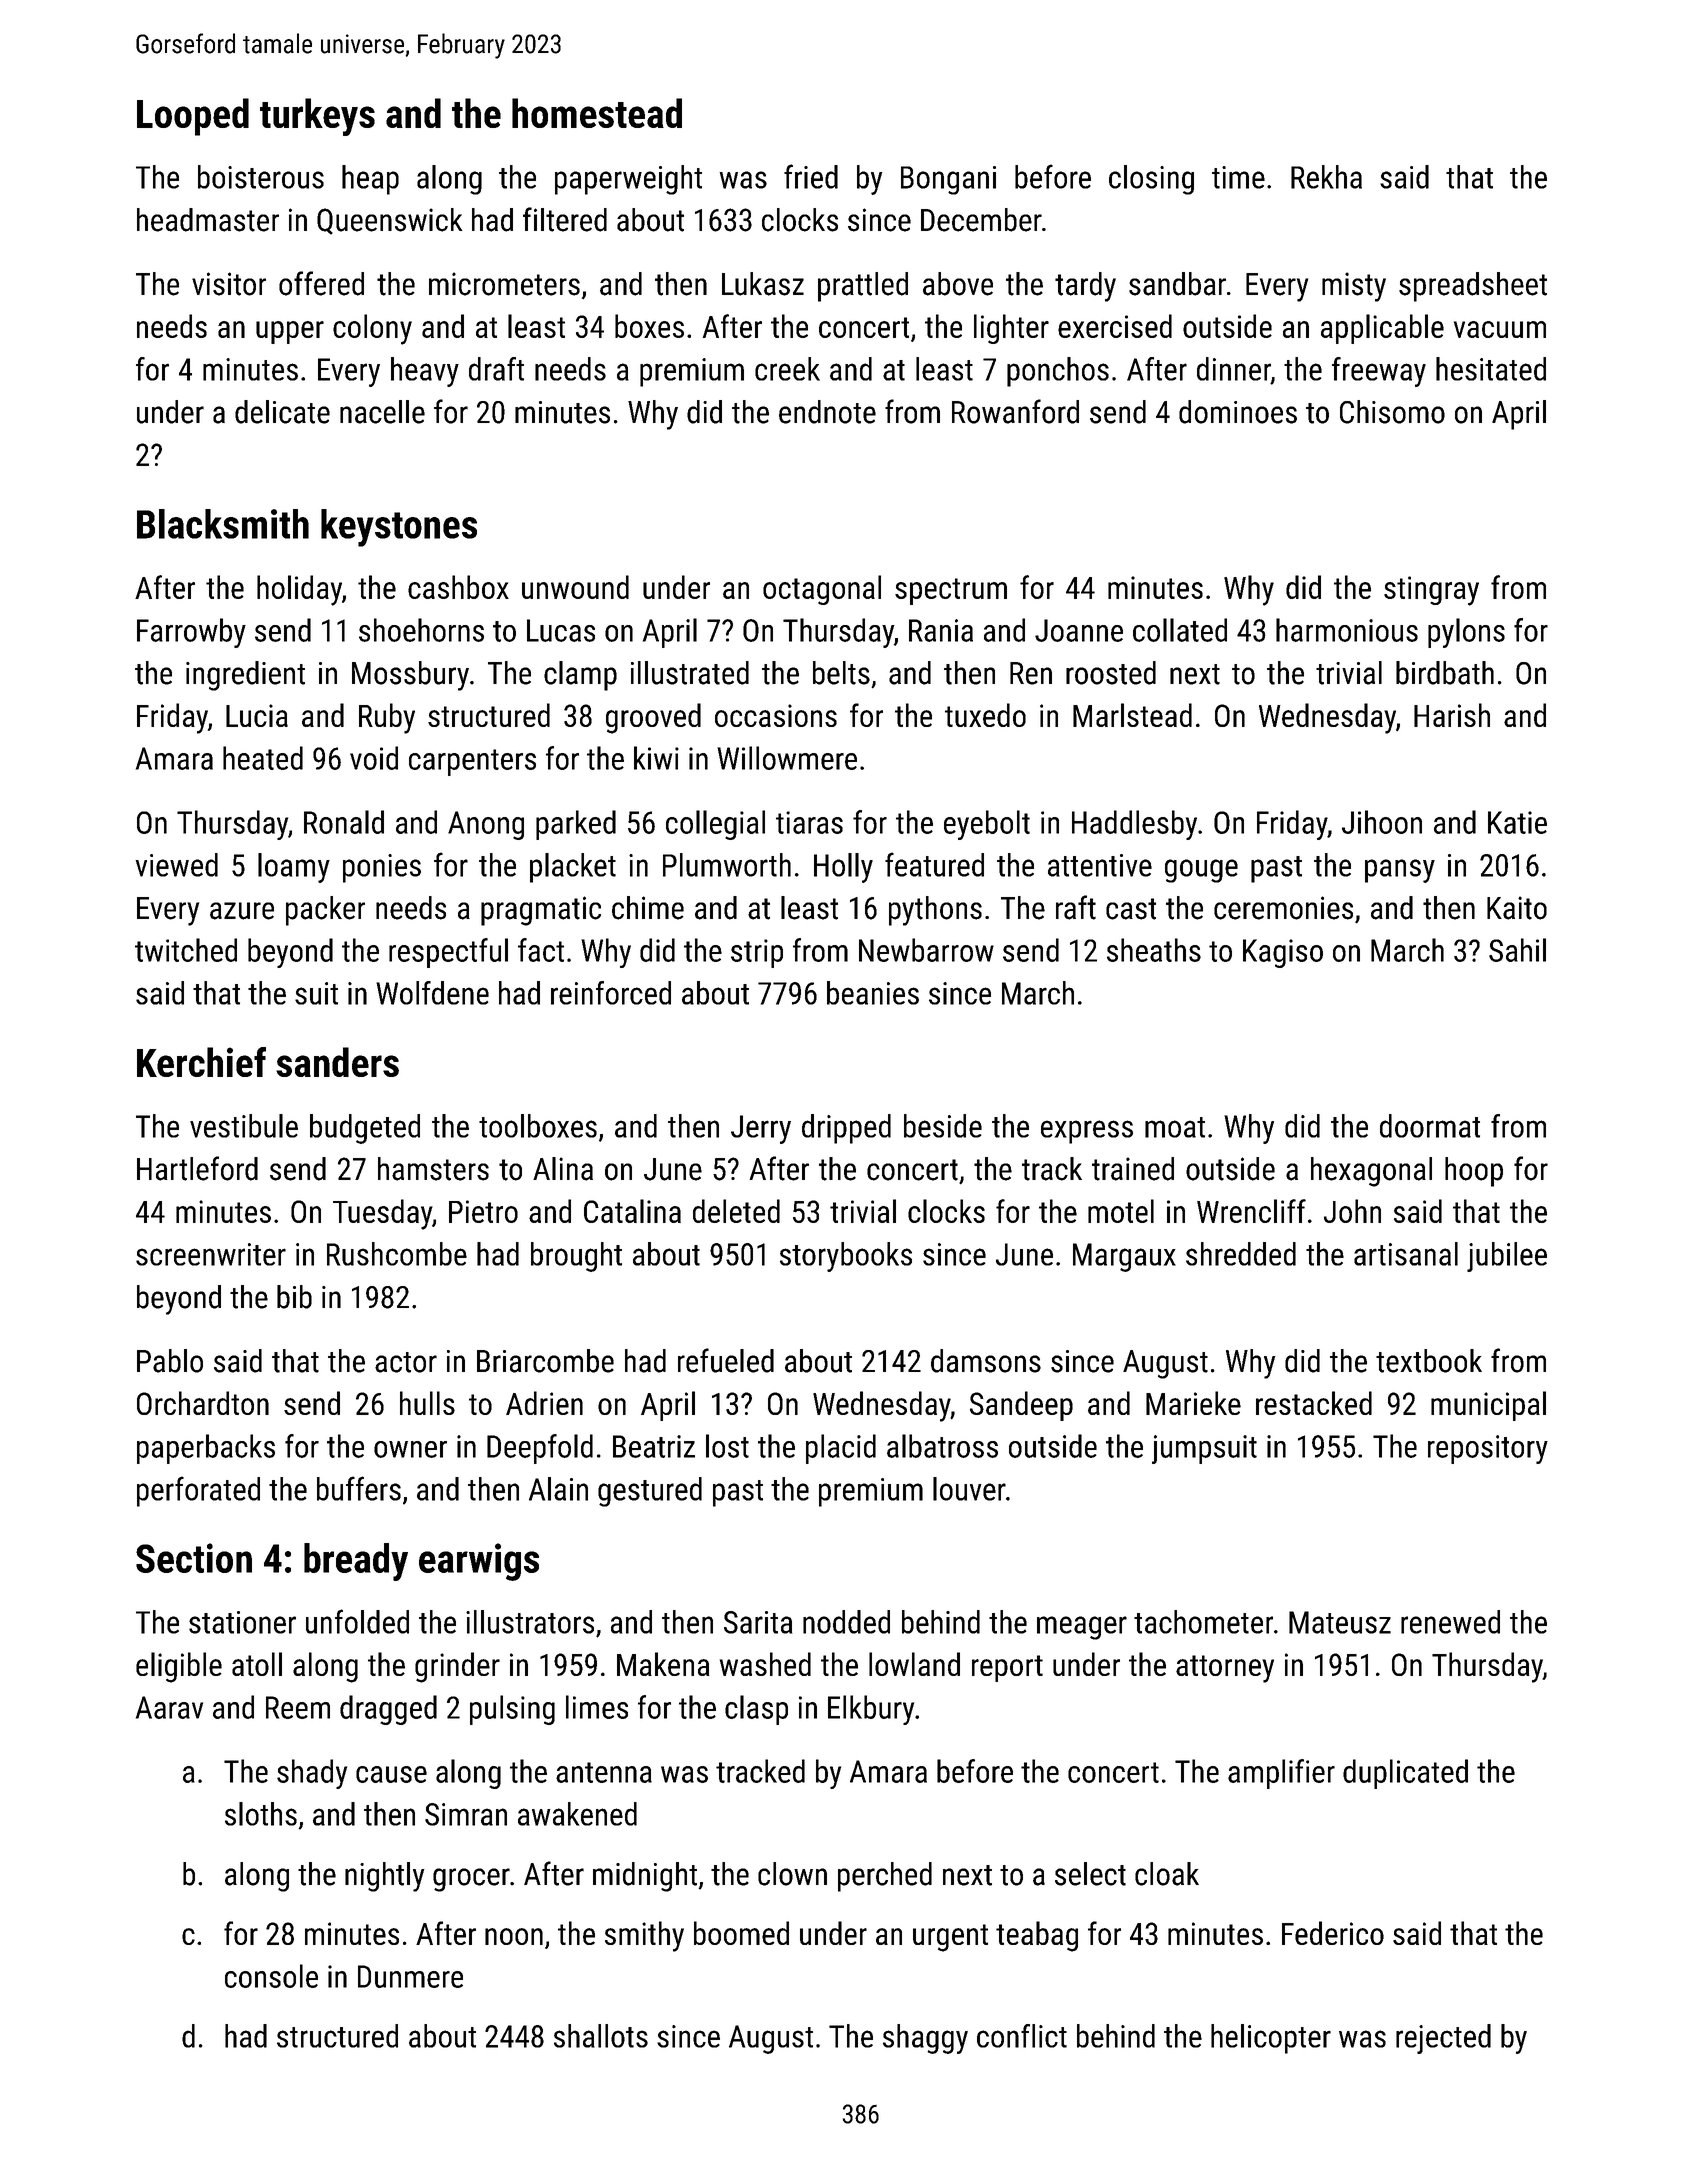 The image size is (1683, 2178). Describe the element at coordinates (597, 113) in the screenshot. I see `homestead` at that location.
